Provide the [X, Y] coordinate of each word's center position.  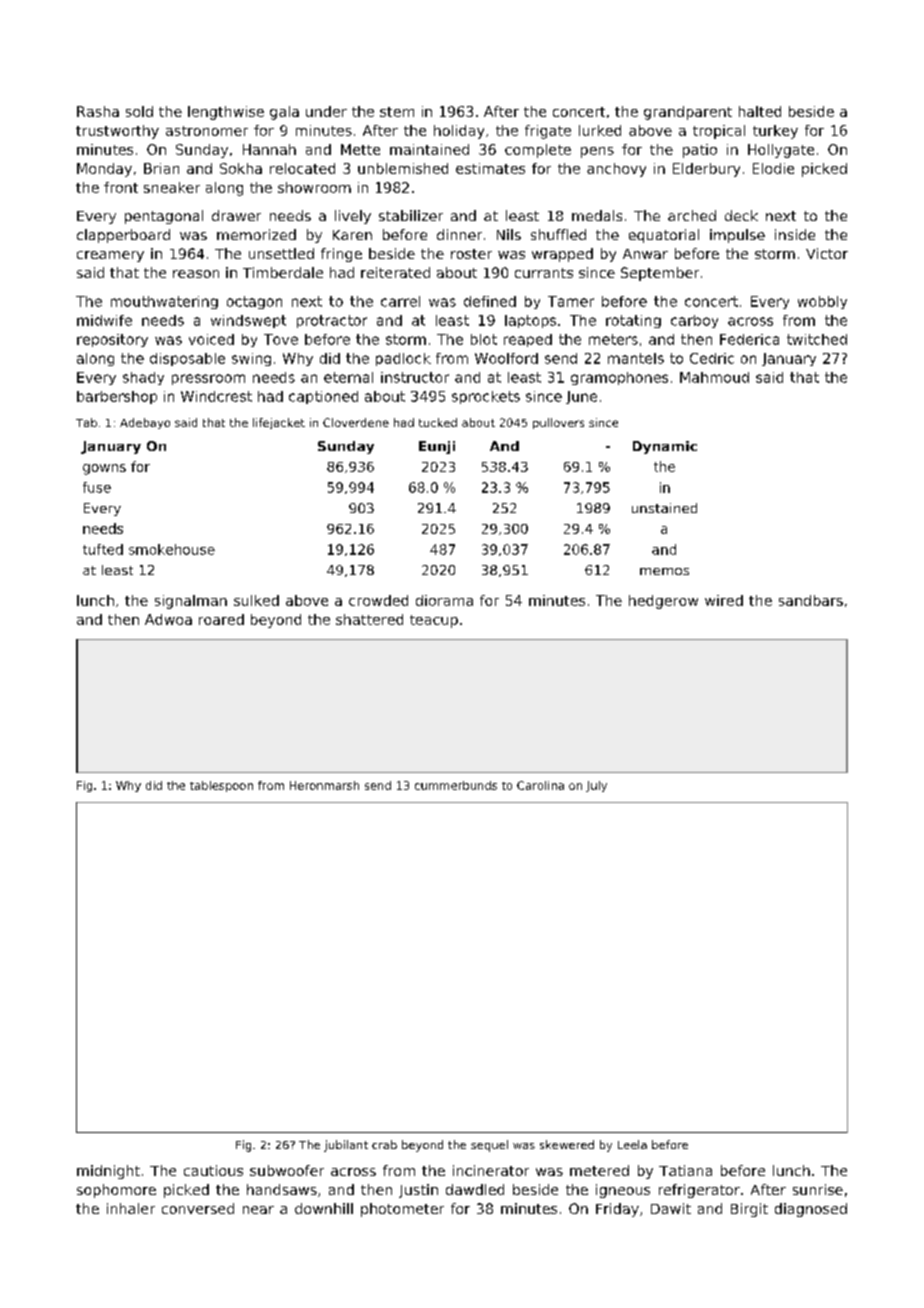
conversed [198, 1208]
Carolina [540, 785]
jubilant [346, 1146]
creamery [110, 256]
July [596, 786]
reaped [528, 340]
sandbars [811, 600]
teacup [434, 621]
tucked [438, 422]
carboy [694, 321]
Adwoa [168, 619]
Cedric [712, 358]
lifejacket [279, 423]
